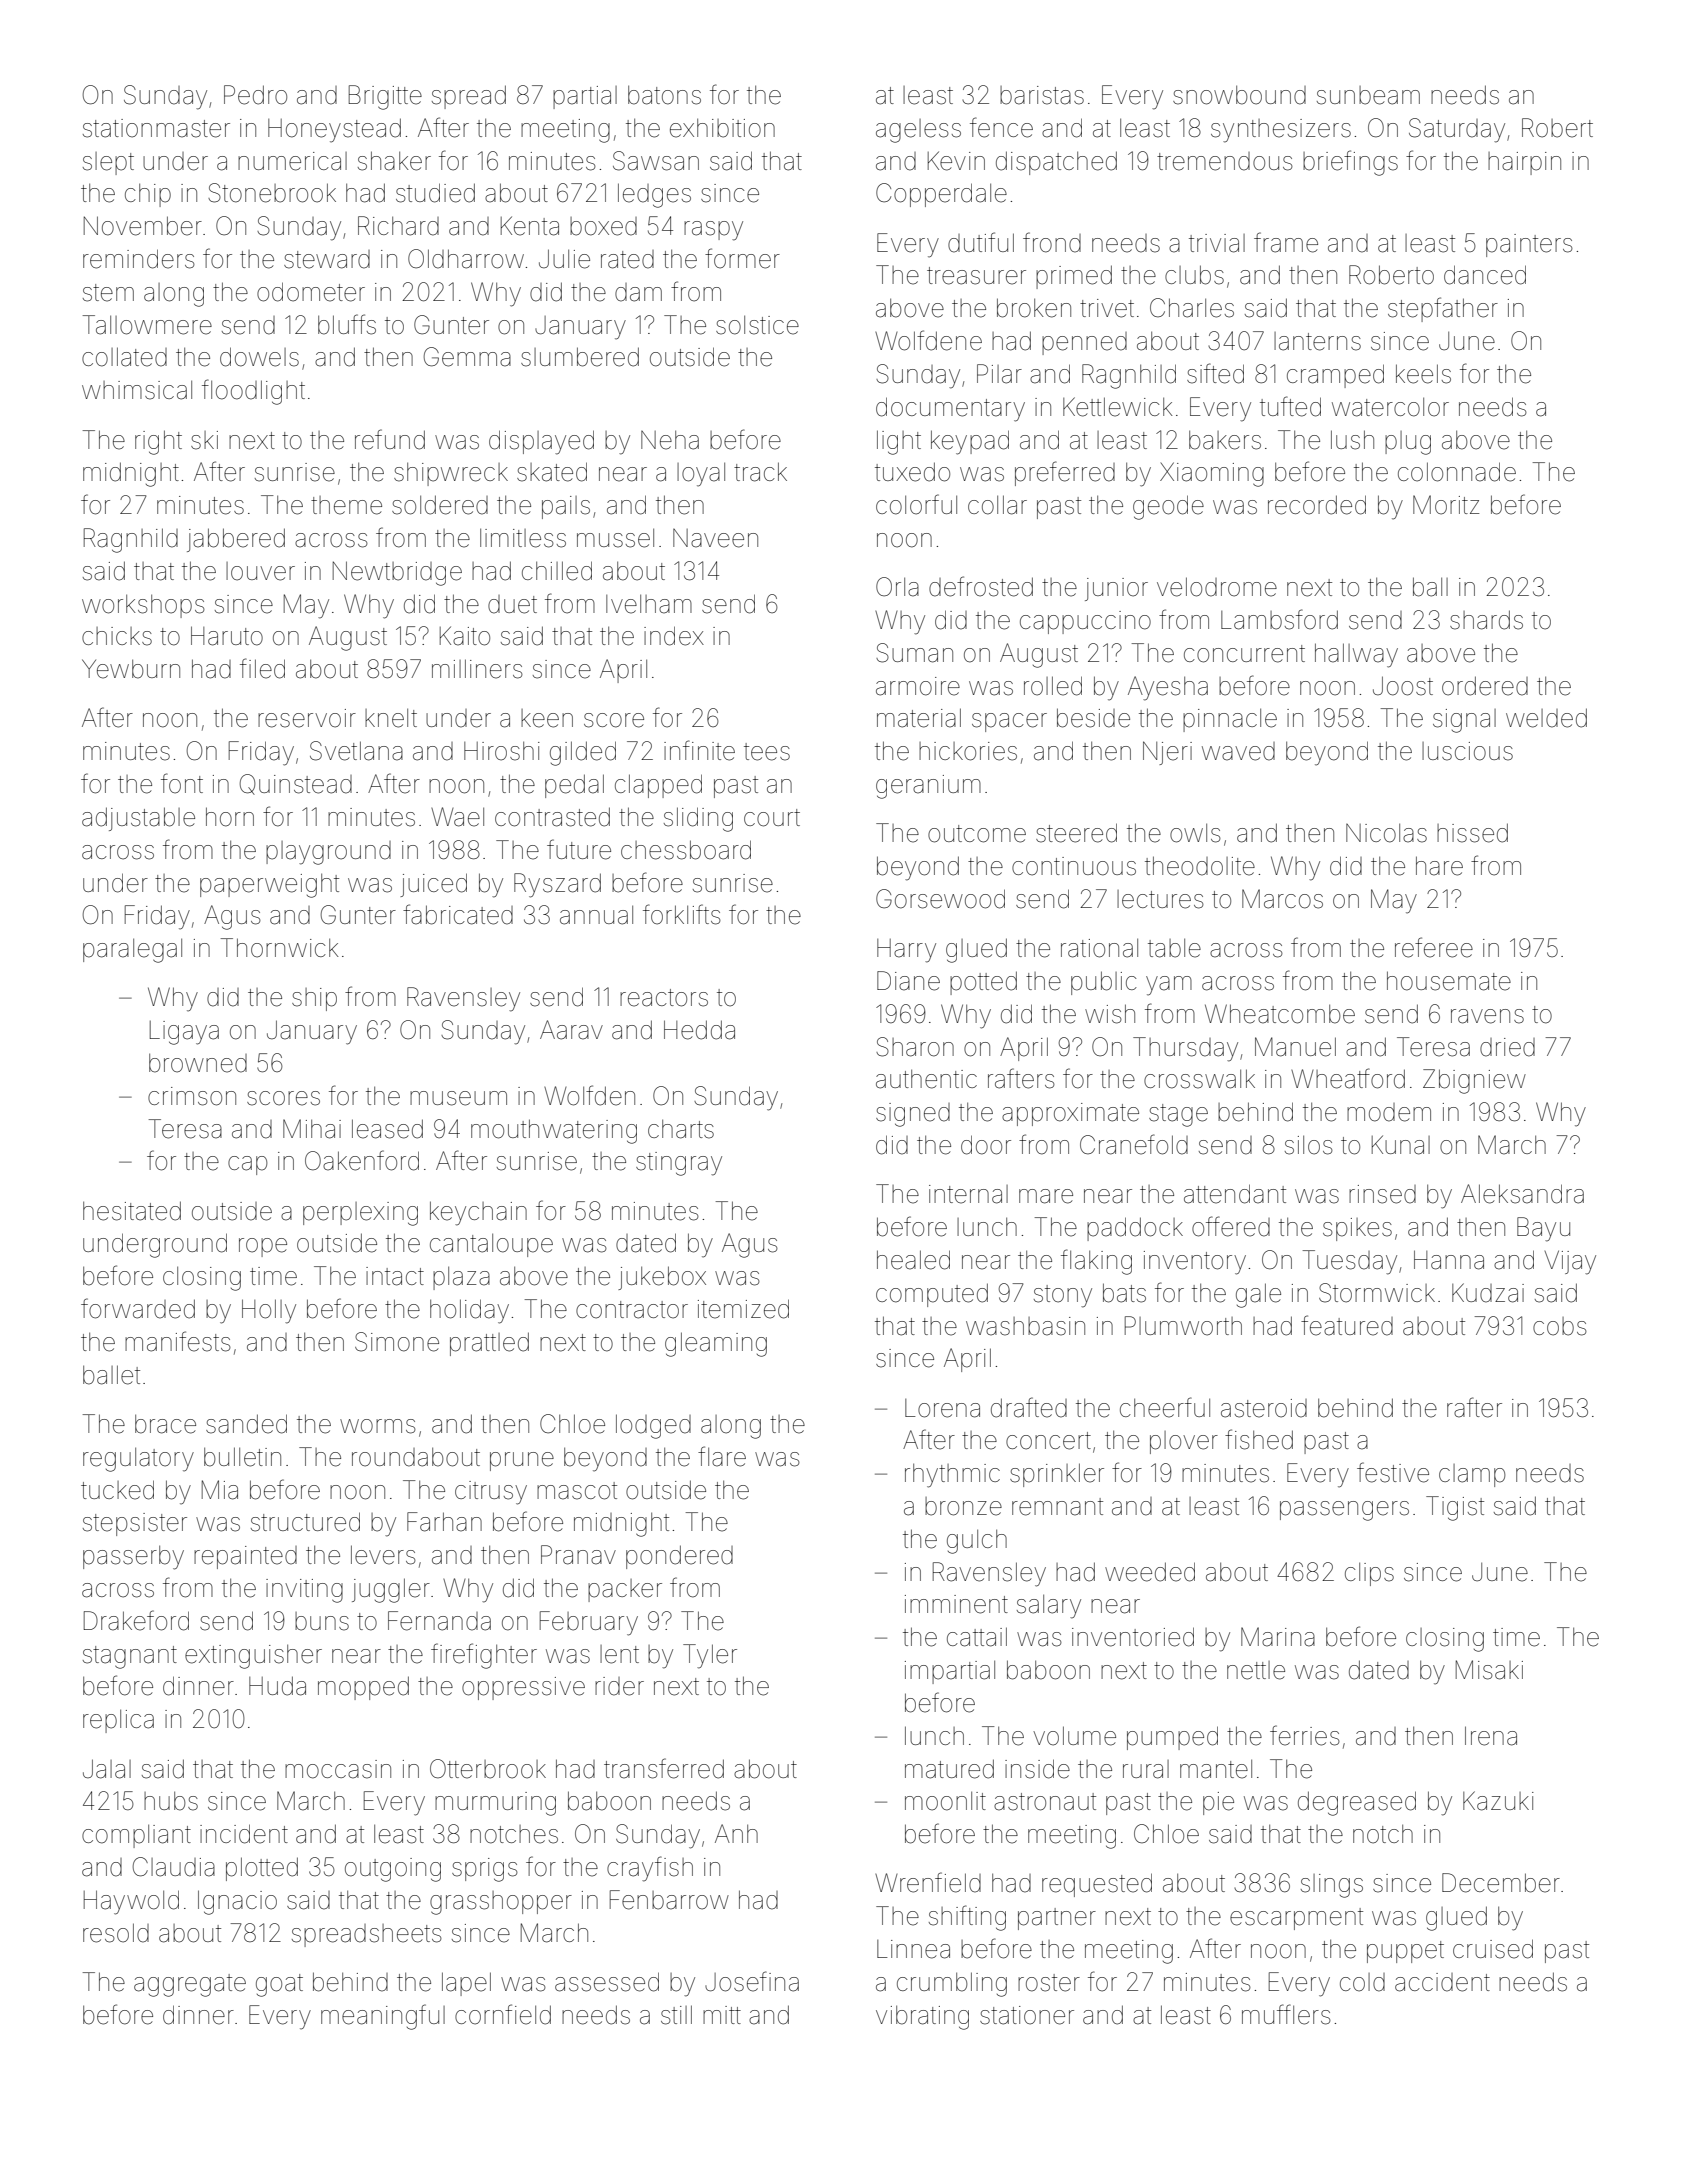 This screenshot has height=2178, width=1683. Describe the element at coordinates (391, 1590) in the screenshot. I see `juggler` at that location.
